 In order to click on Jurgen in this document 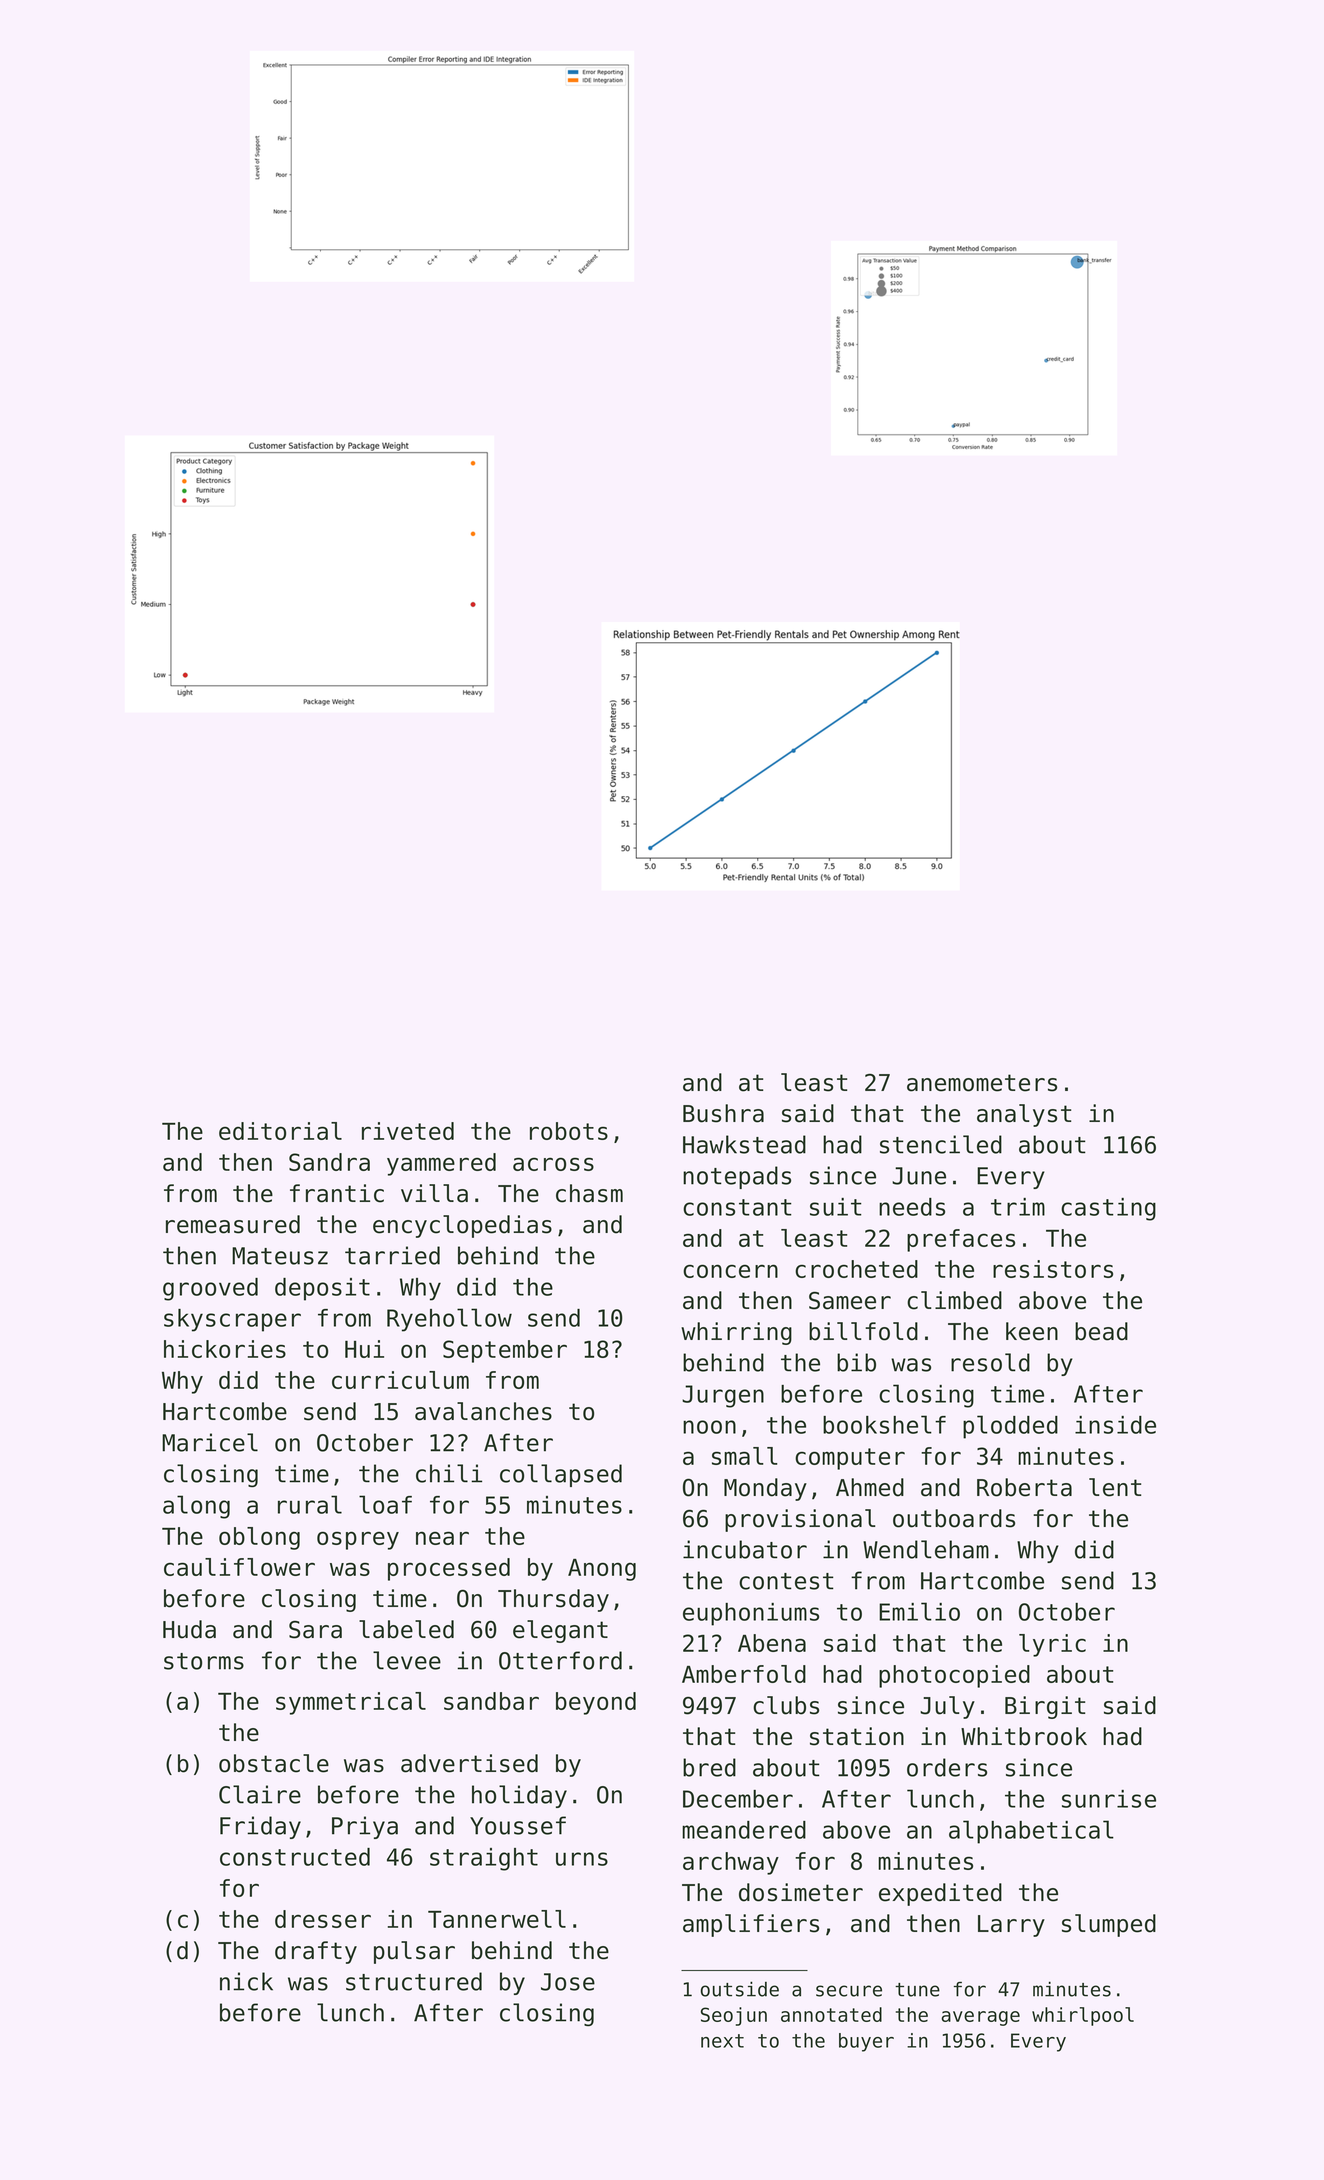, I will do `click(723, 1396)`.
